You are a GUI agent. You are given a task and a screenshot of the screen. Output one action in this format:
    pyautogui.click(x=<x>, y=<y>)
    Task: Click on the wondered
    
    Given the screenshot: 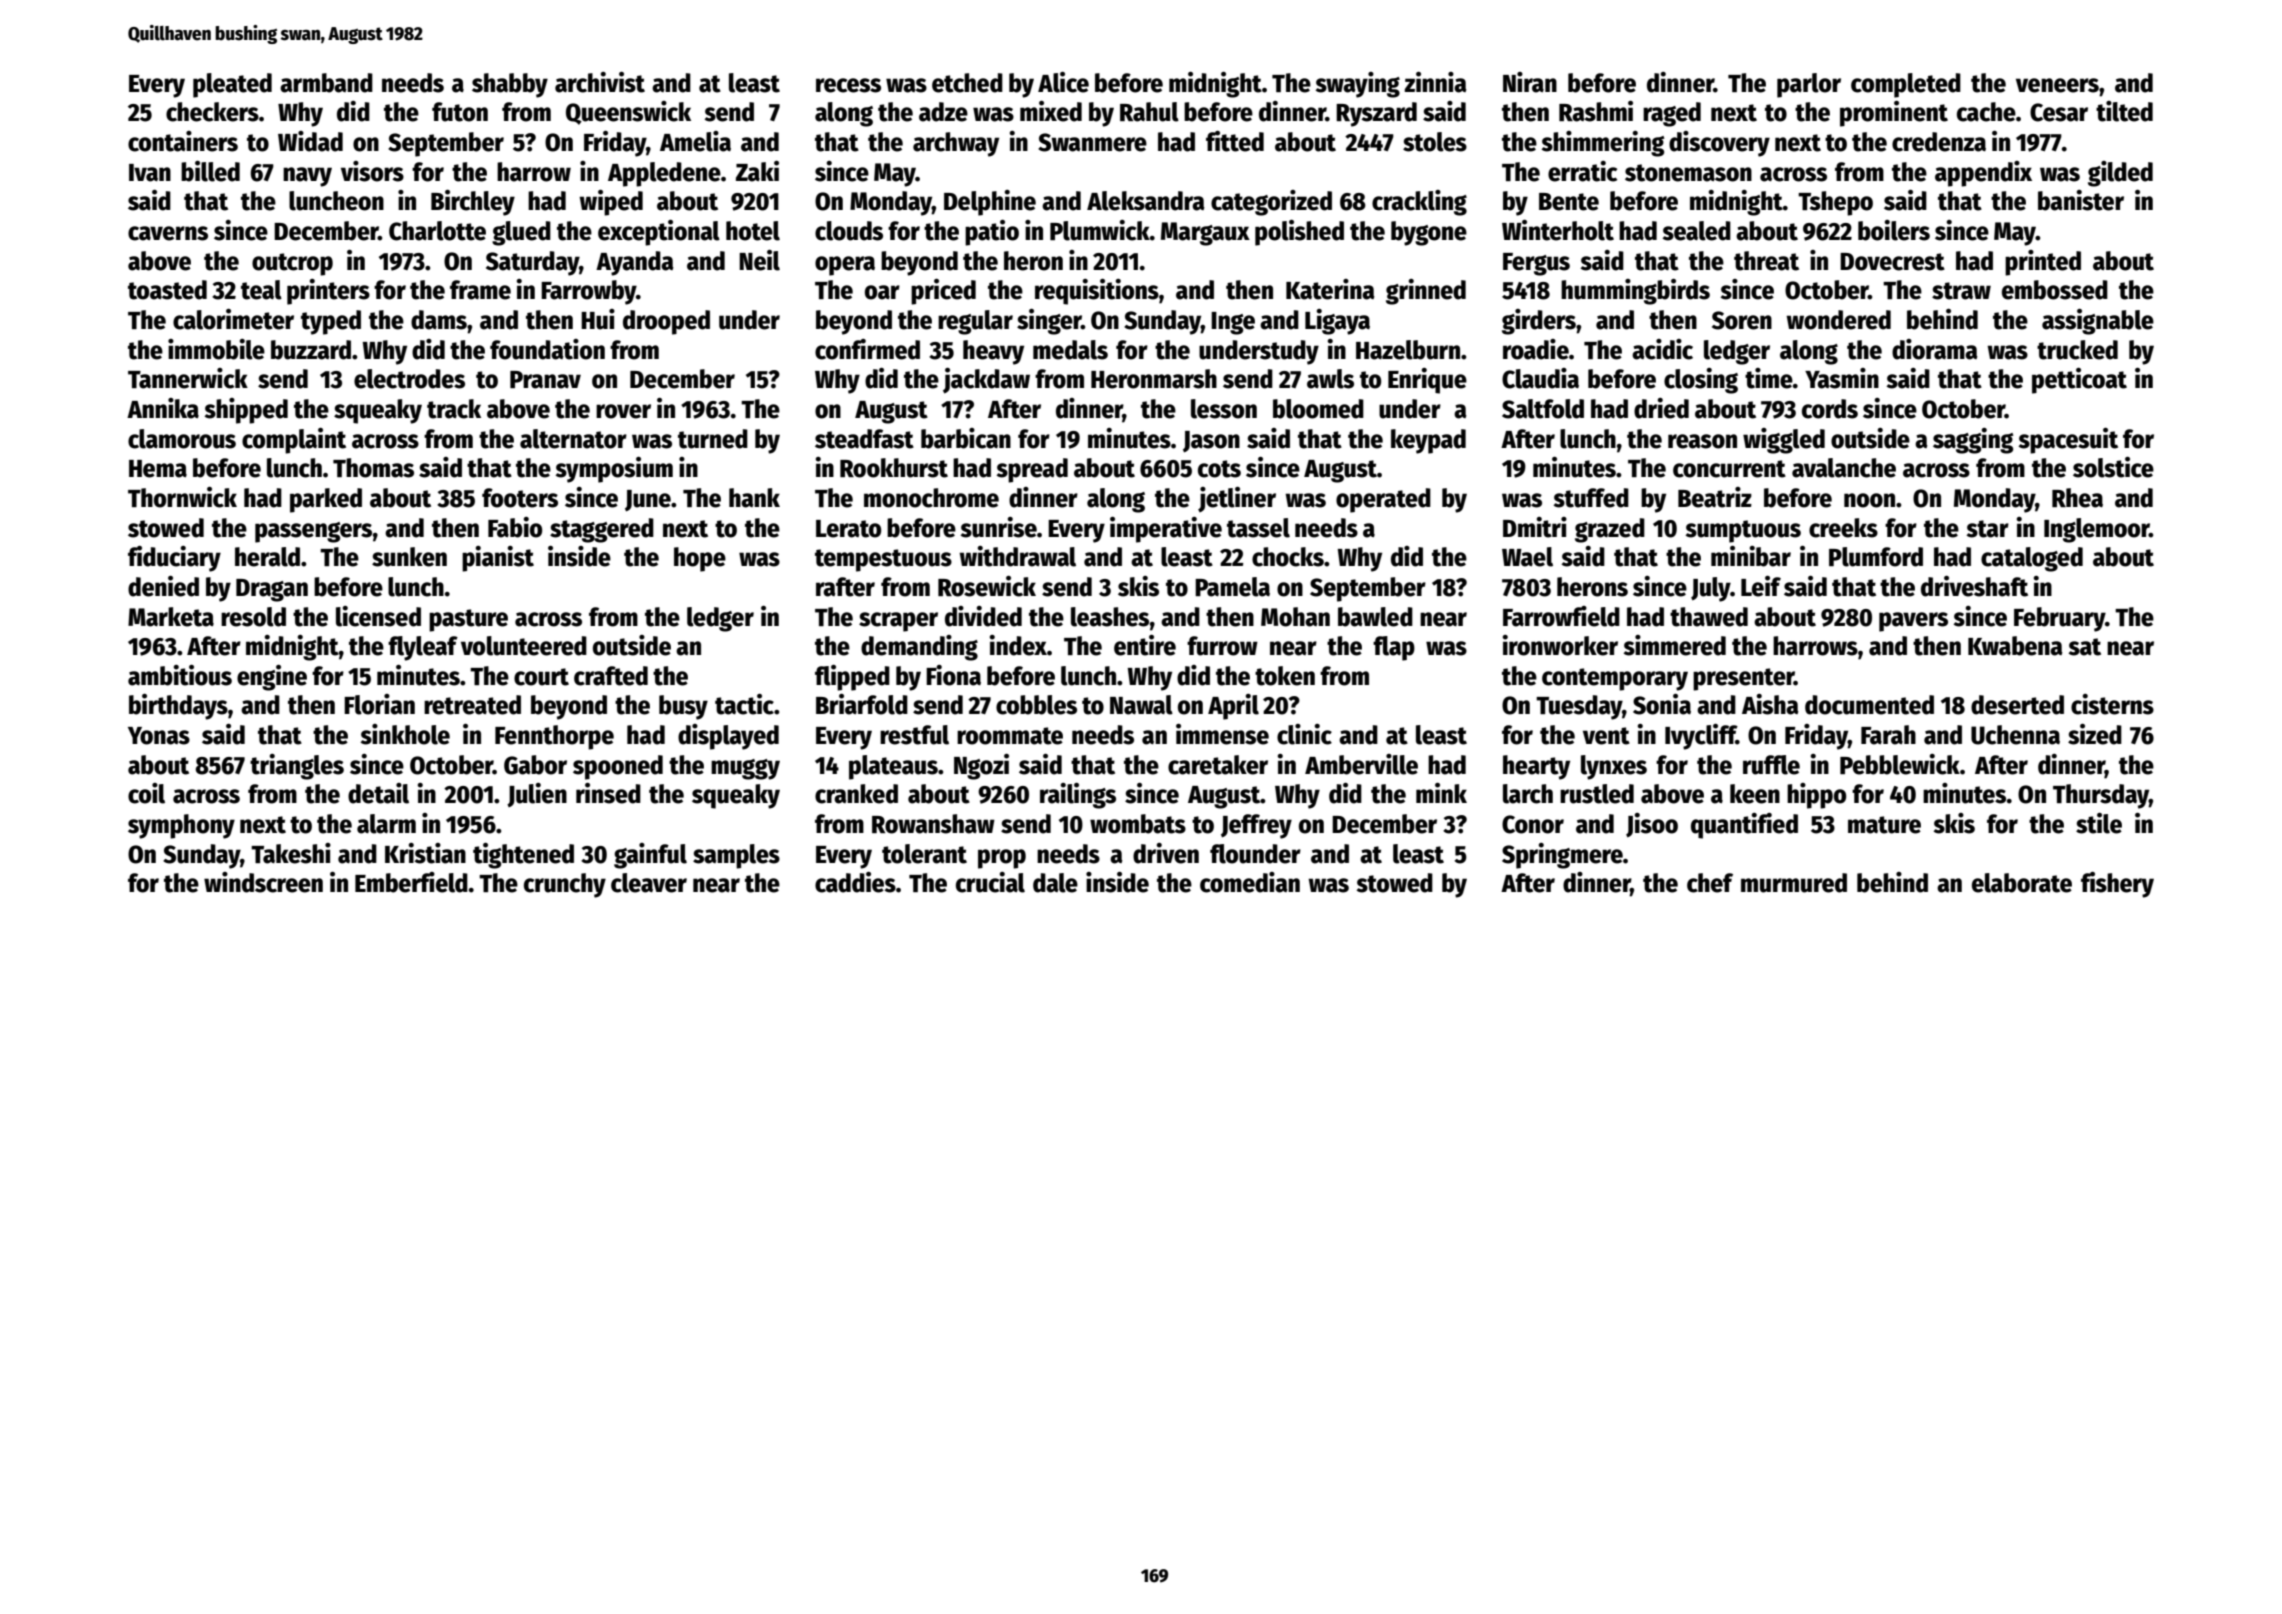 What is the action you would take?
    pyautogui.click(x=1838, y=320)
